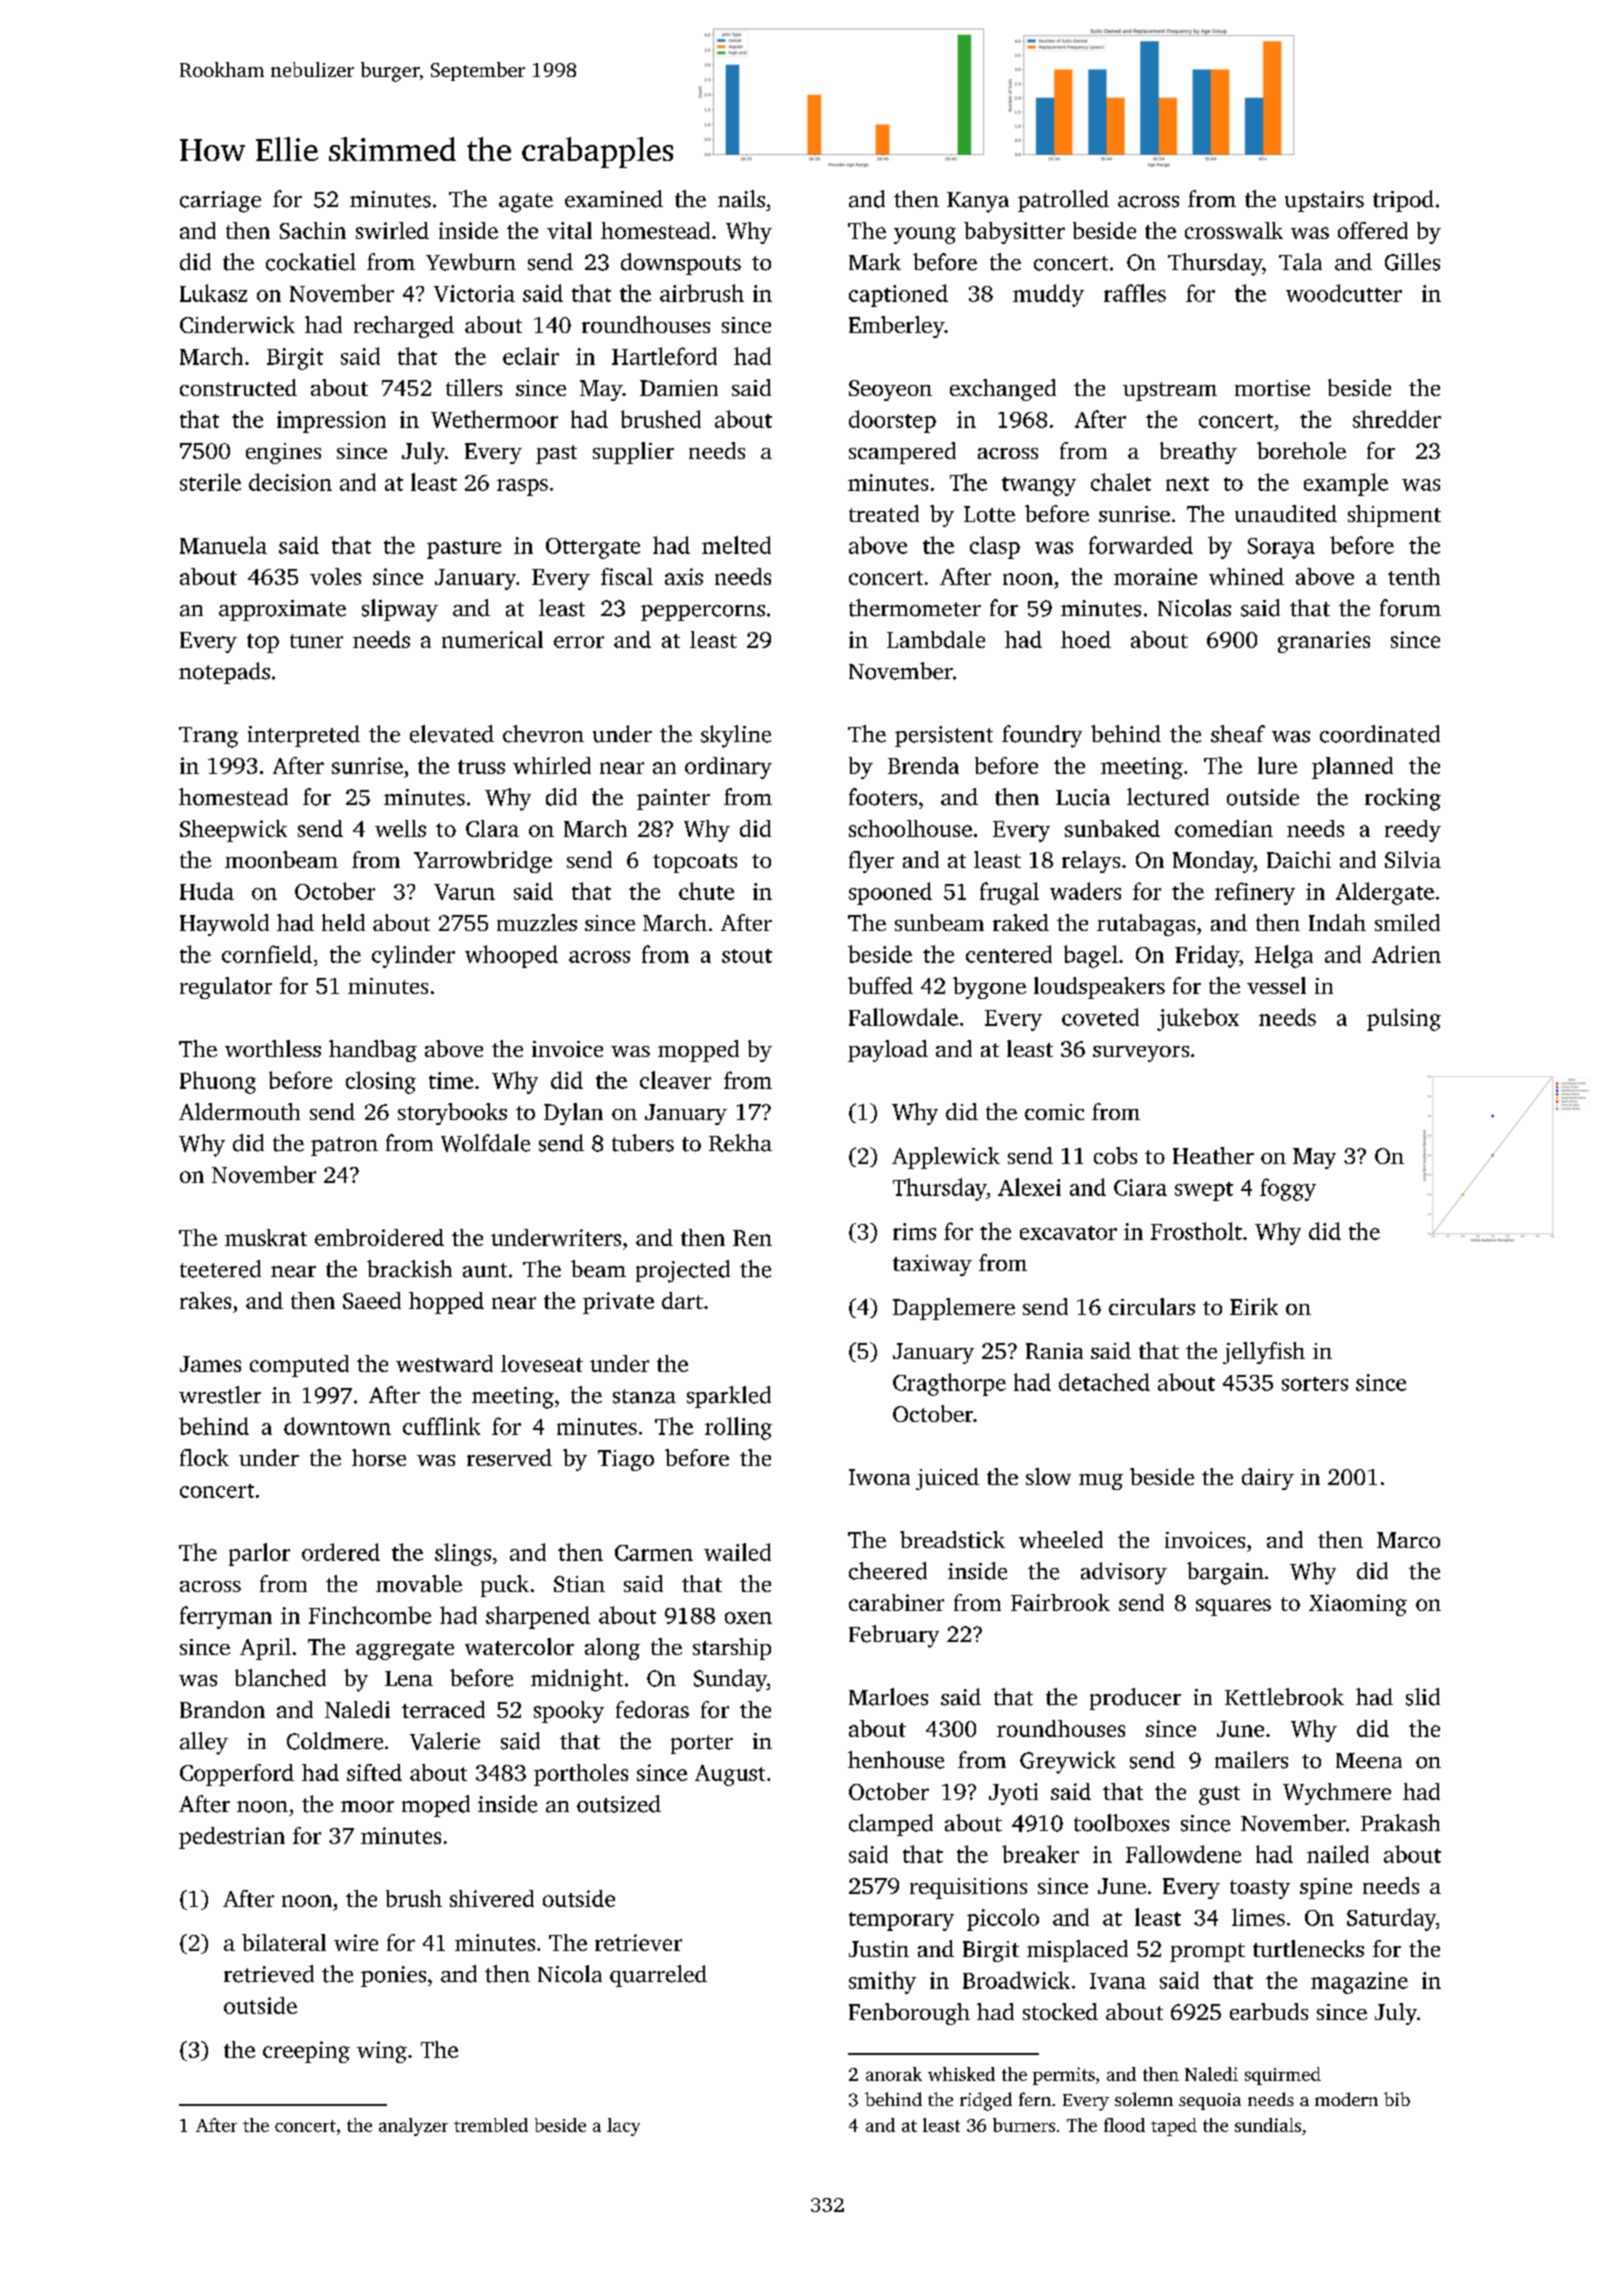 The image size is (1620, 2292). What do you see at coordinates (392, 230) in the screenshot?
I see `swirled` at bounding box center [392, 230].
